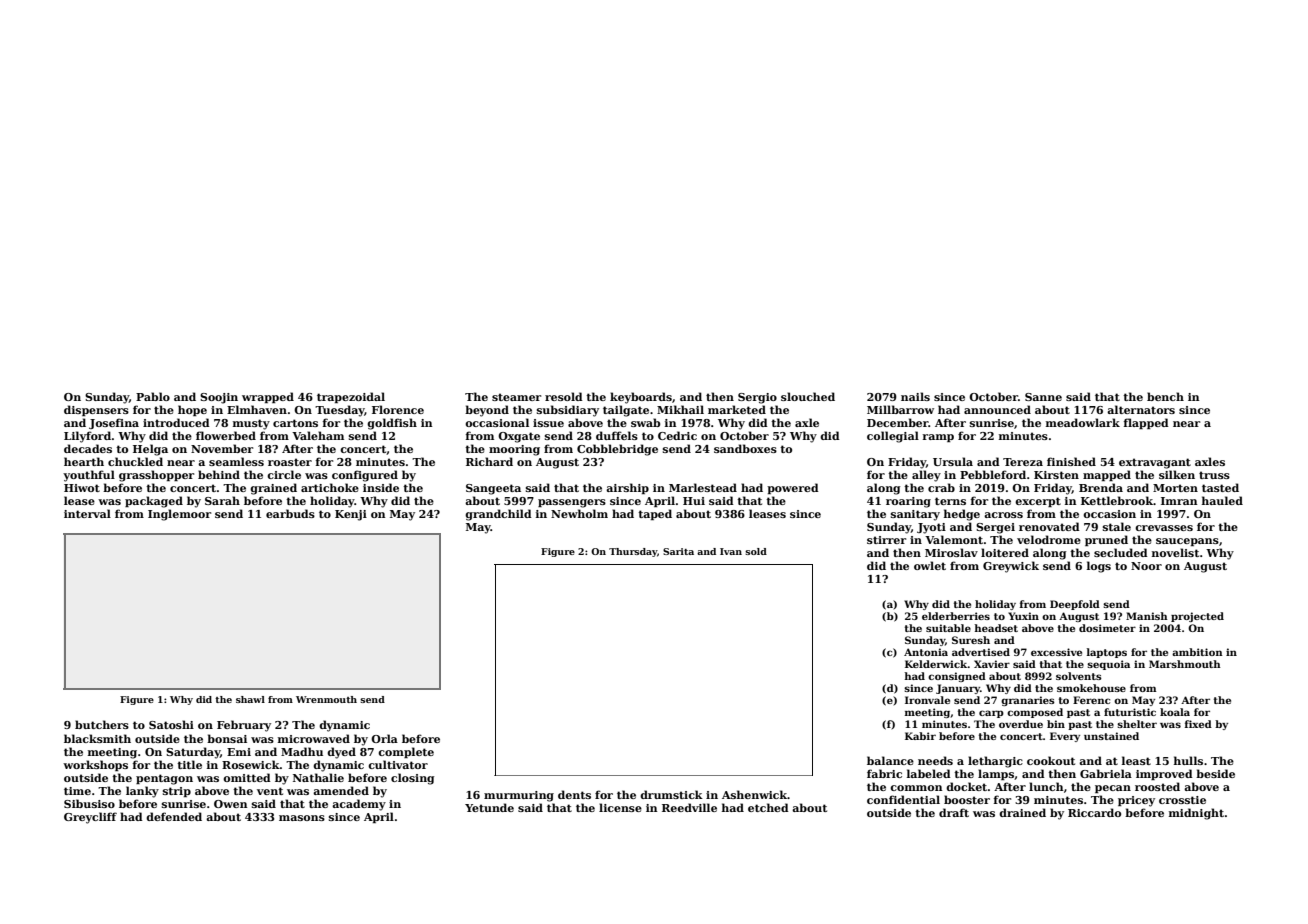 The image size is (1308, 924). What do you see at coordinates (1196, 814) in the image?
I see `midnight` at bounding box center [1196, 814].
